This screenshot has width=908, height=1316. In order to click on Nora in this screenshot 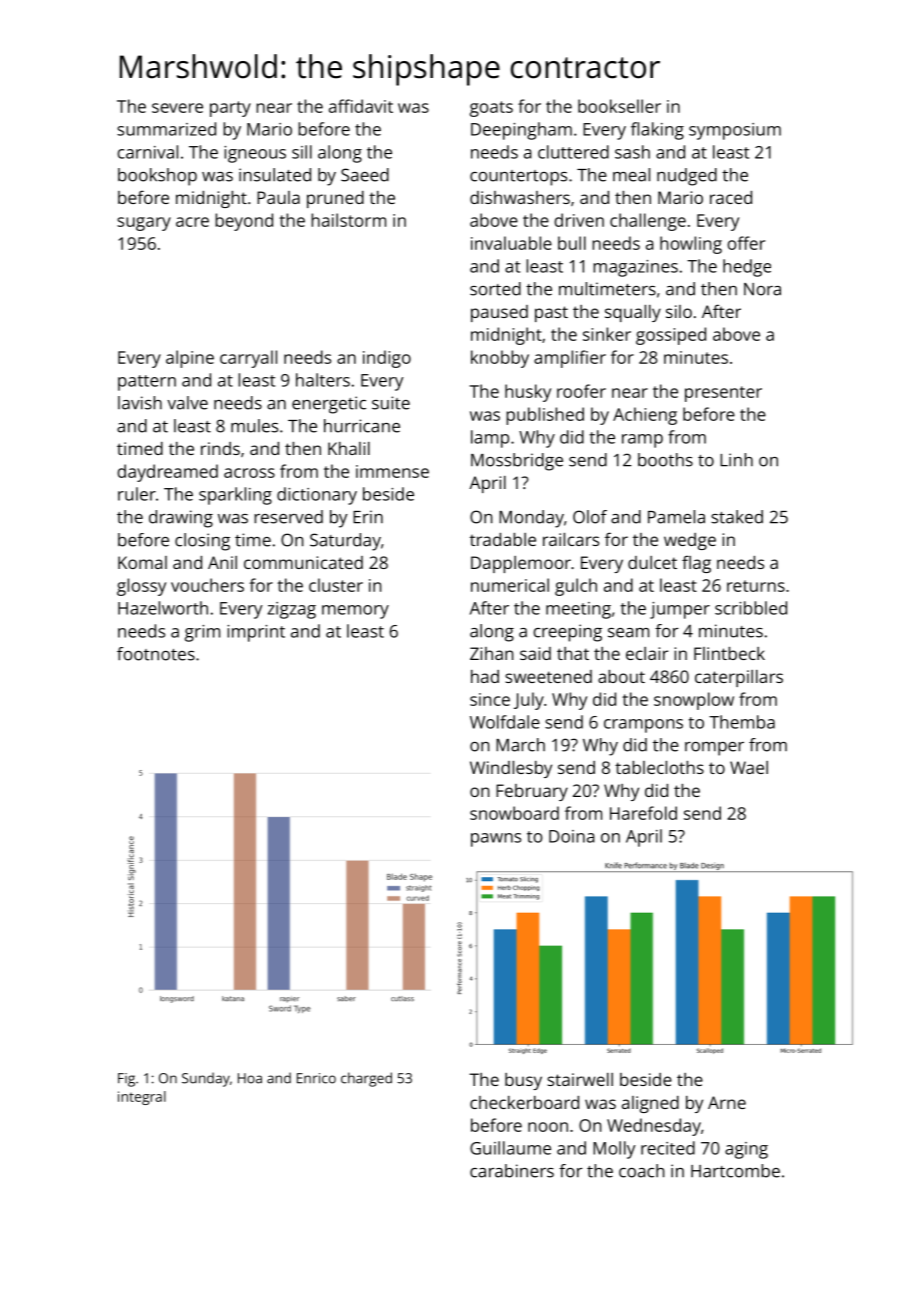, I will do `click(762, 289)`.
